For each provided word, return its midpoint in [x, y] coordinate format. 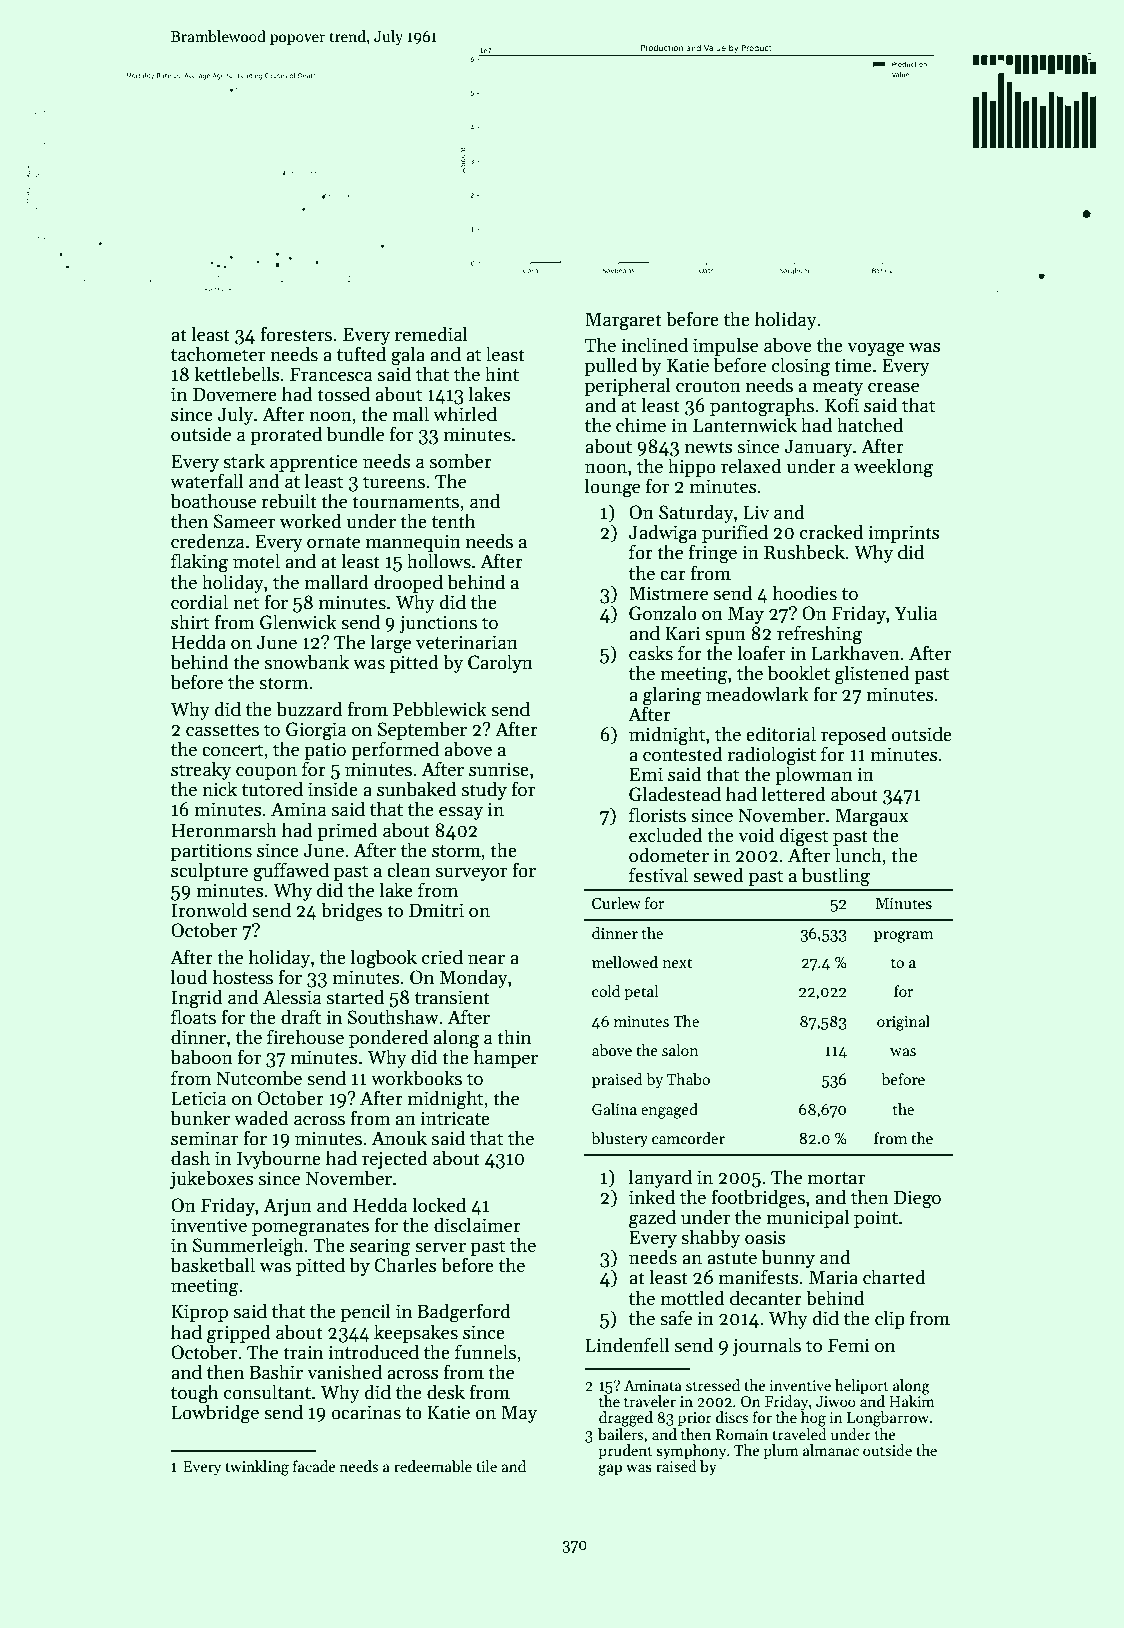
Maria [833, 1277]
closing [801, 367]
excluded [666, 835]
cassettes [222, 730]
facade [314, 1466]
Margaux [871, 817]
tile [486, 1466]
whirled [465, 414]
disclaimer [477, 1225]
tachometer [218, 354]
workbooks [416, 1078]
